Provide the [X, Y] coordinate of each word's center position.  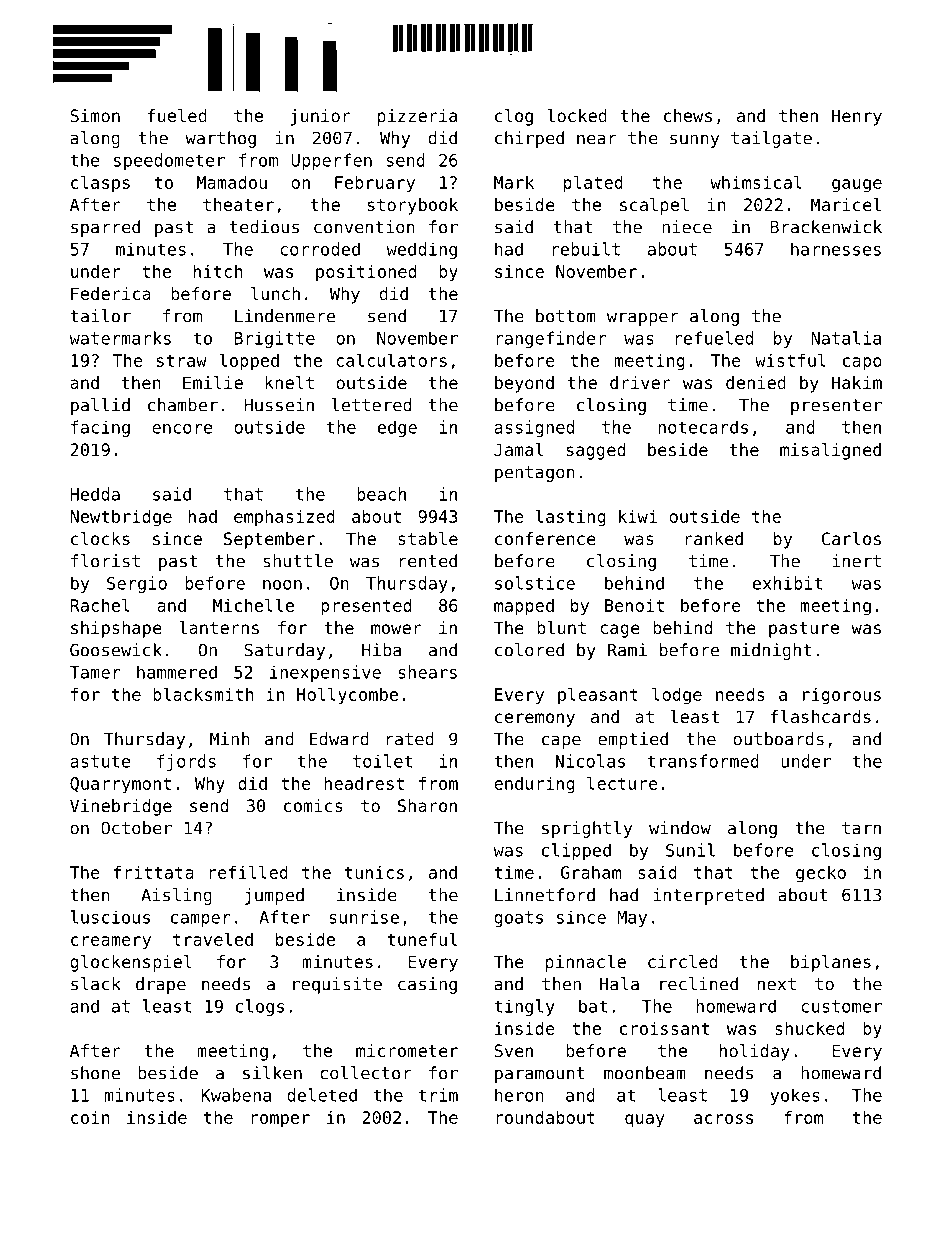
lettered [371, 405]
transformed [703, 761]
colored [529, 650]
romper [280, 1121]
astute [100, 761]
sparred [105, 228]
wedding [421, 250]
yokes [795, 1096]
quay [645, 1121]
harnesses [836, 249]
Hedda [95, 494]
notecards [703, 427]
